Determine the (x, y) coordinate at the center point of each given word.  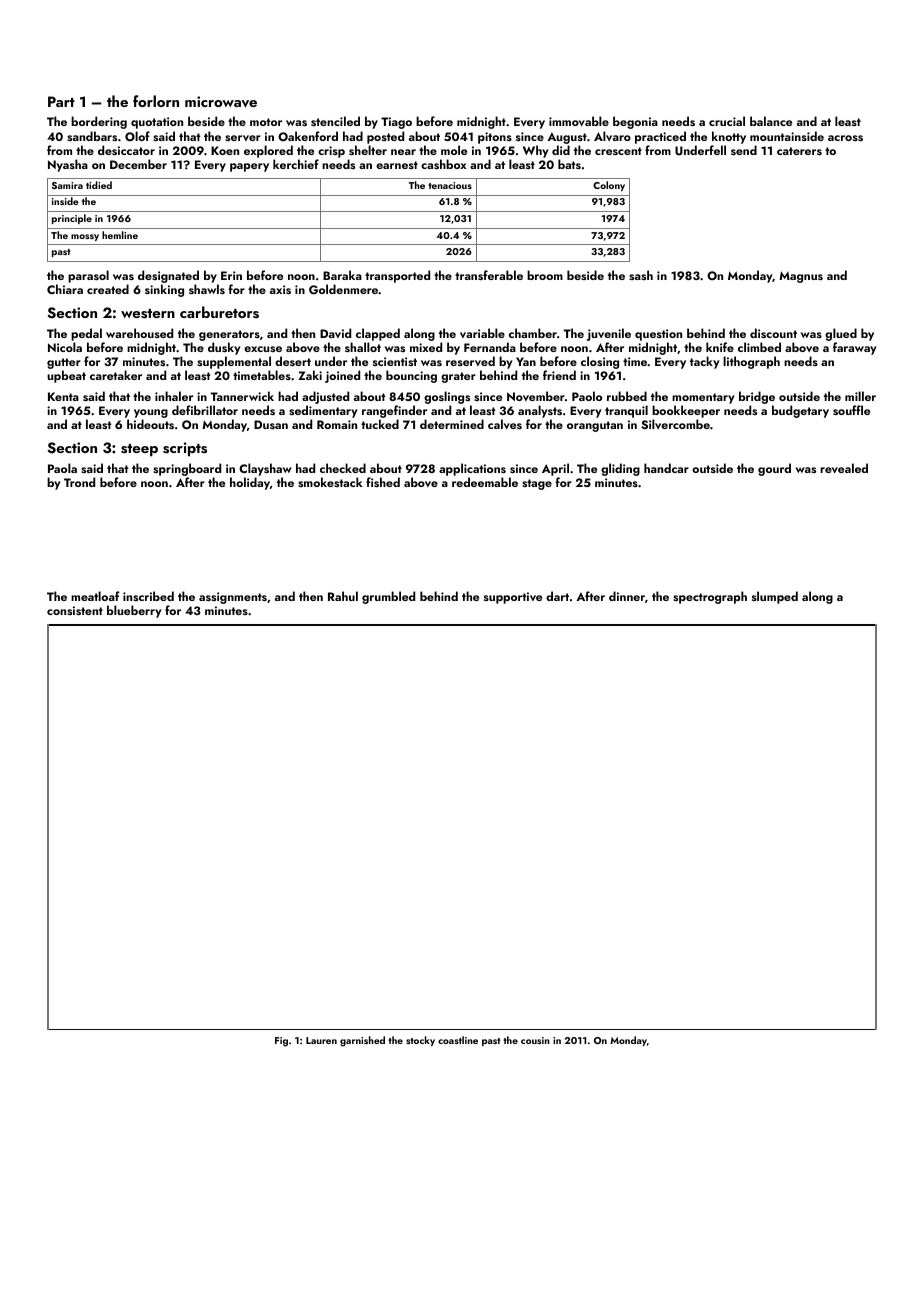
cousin (535, 1040)
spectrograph (710, 597)
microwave (221, 102)
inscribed (148, 596)
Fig (281, 1042)
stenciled (335, 121)
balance (771, 121)
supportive (513, 598)
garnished (362, 1041)
